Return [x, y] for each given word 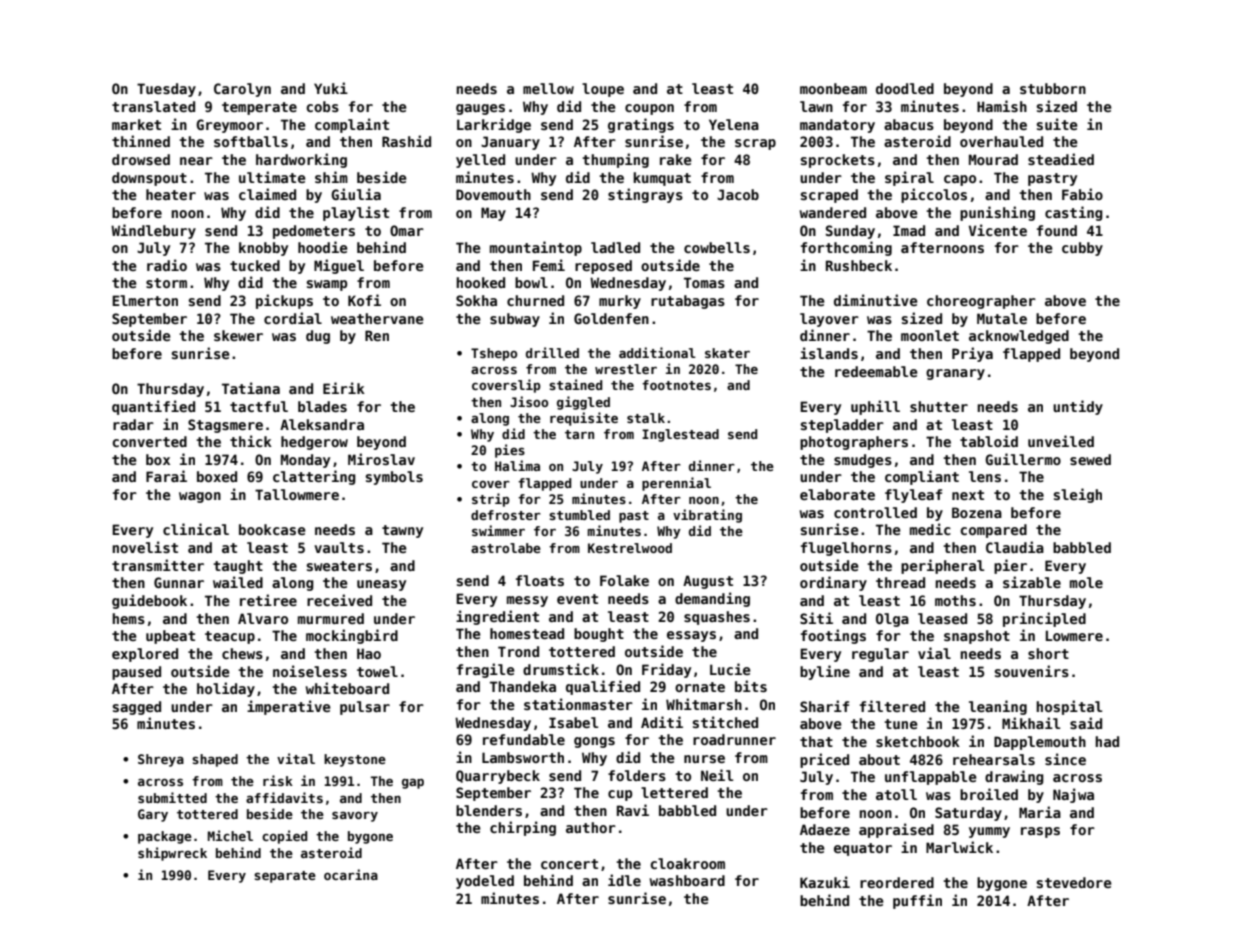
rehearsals [994, 759]
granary [955, 374]
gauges [480, 109]
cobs [322, 106]
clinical [196, 529]
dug [318, 337]
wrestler [626, 369]
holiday [226, 689]
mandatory [837, 126]
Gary [153, 815]
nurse [704, 759]
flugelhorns [846, 549]
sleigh [1078, 495]
